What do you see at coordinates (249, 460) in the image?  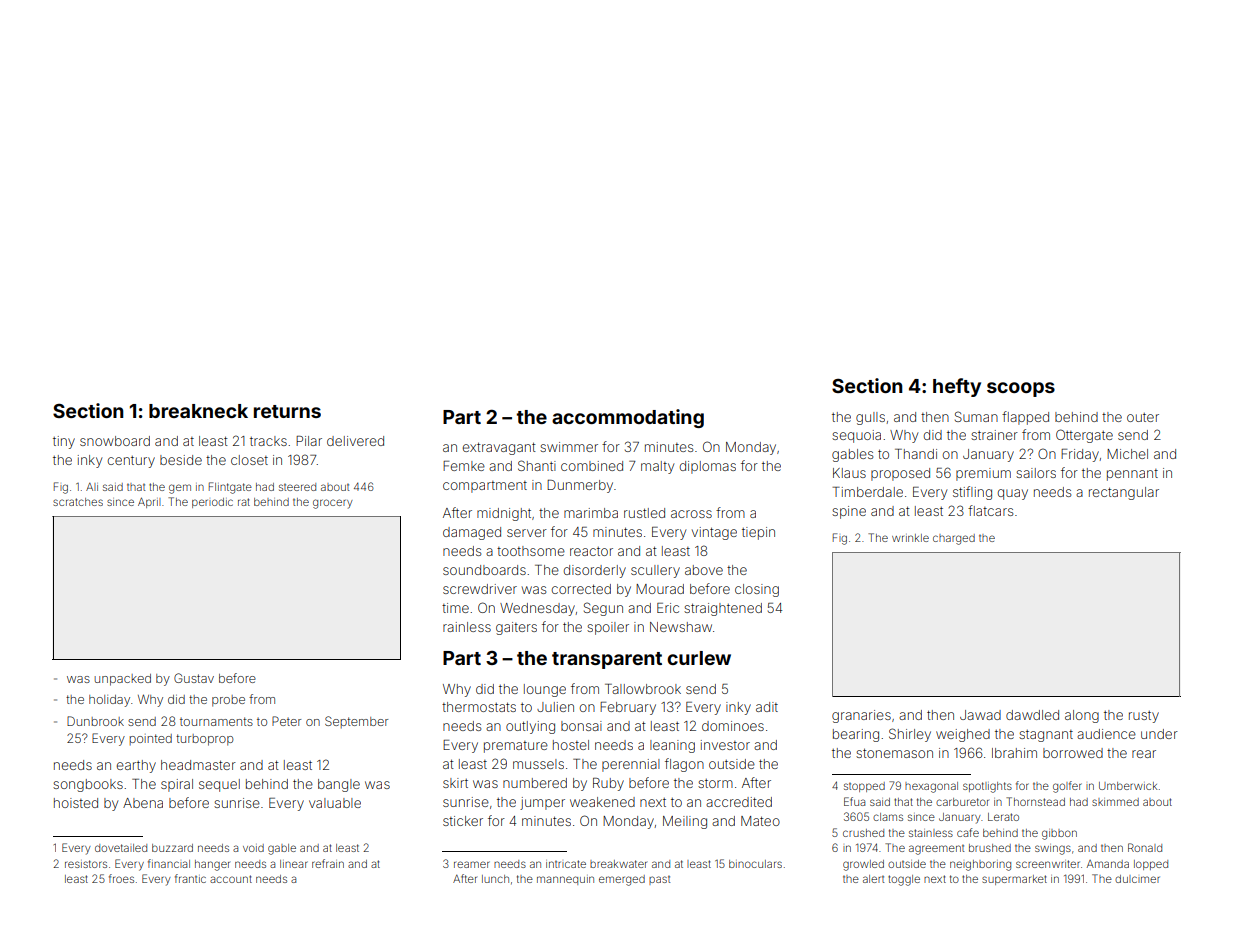 I see `closet` at bounding box center [249, 460].
